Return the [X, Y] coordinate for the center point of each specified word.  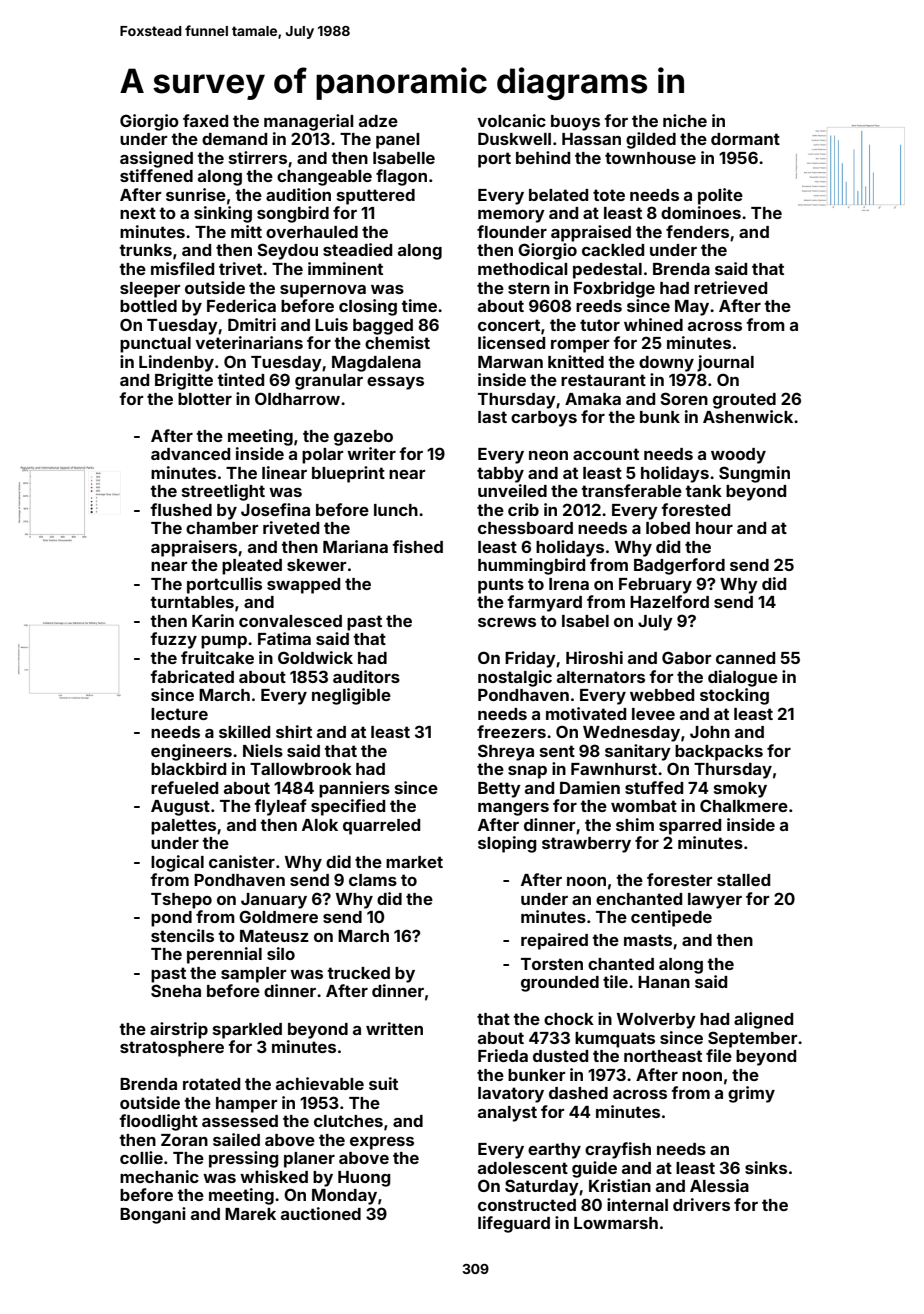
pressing [244, 1159]
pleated [252, 567]
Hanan [664, 982]
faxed [205, 120]
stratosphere [172, 1049]
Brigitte [184, 381]
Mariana [355, 546]
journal [725, 363]
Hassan [591, 139]
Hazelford [669, 601]
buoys [575, 123]
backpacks [719, 753]
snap [527, 772]
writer [371, 453]
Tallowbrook [301, 769]
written [394, 1028]
